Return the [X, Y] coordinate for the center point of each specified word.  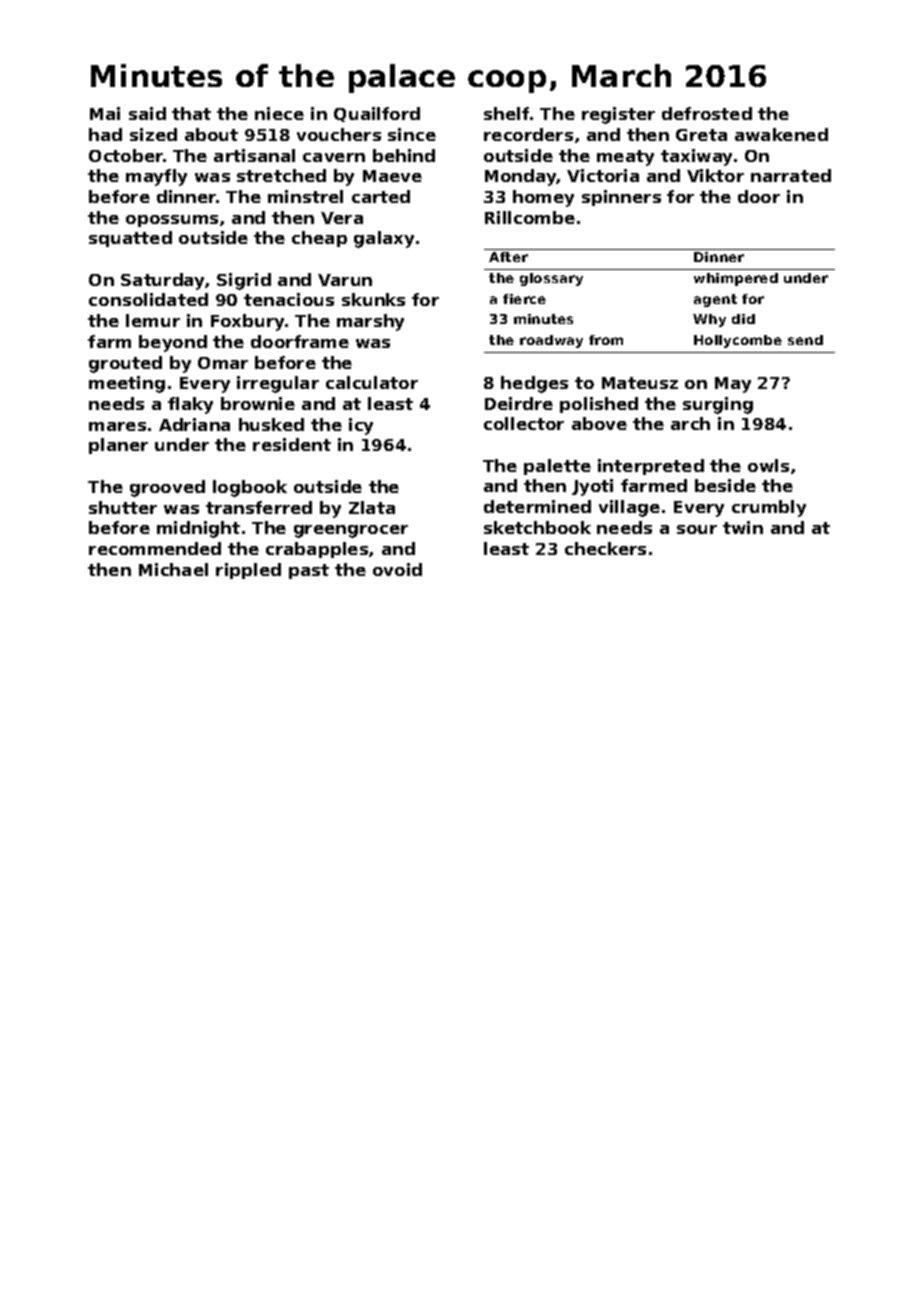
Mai [105, 113]
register [618, 115]
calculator [372, 382]
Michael [173, 569]
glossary [551, 279]
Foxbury [247, 322]
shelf [506, 113]
